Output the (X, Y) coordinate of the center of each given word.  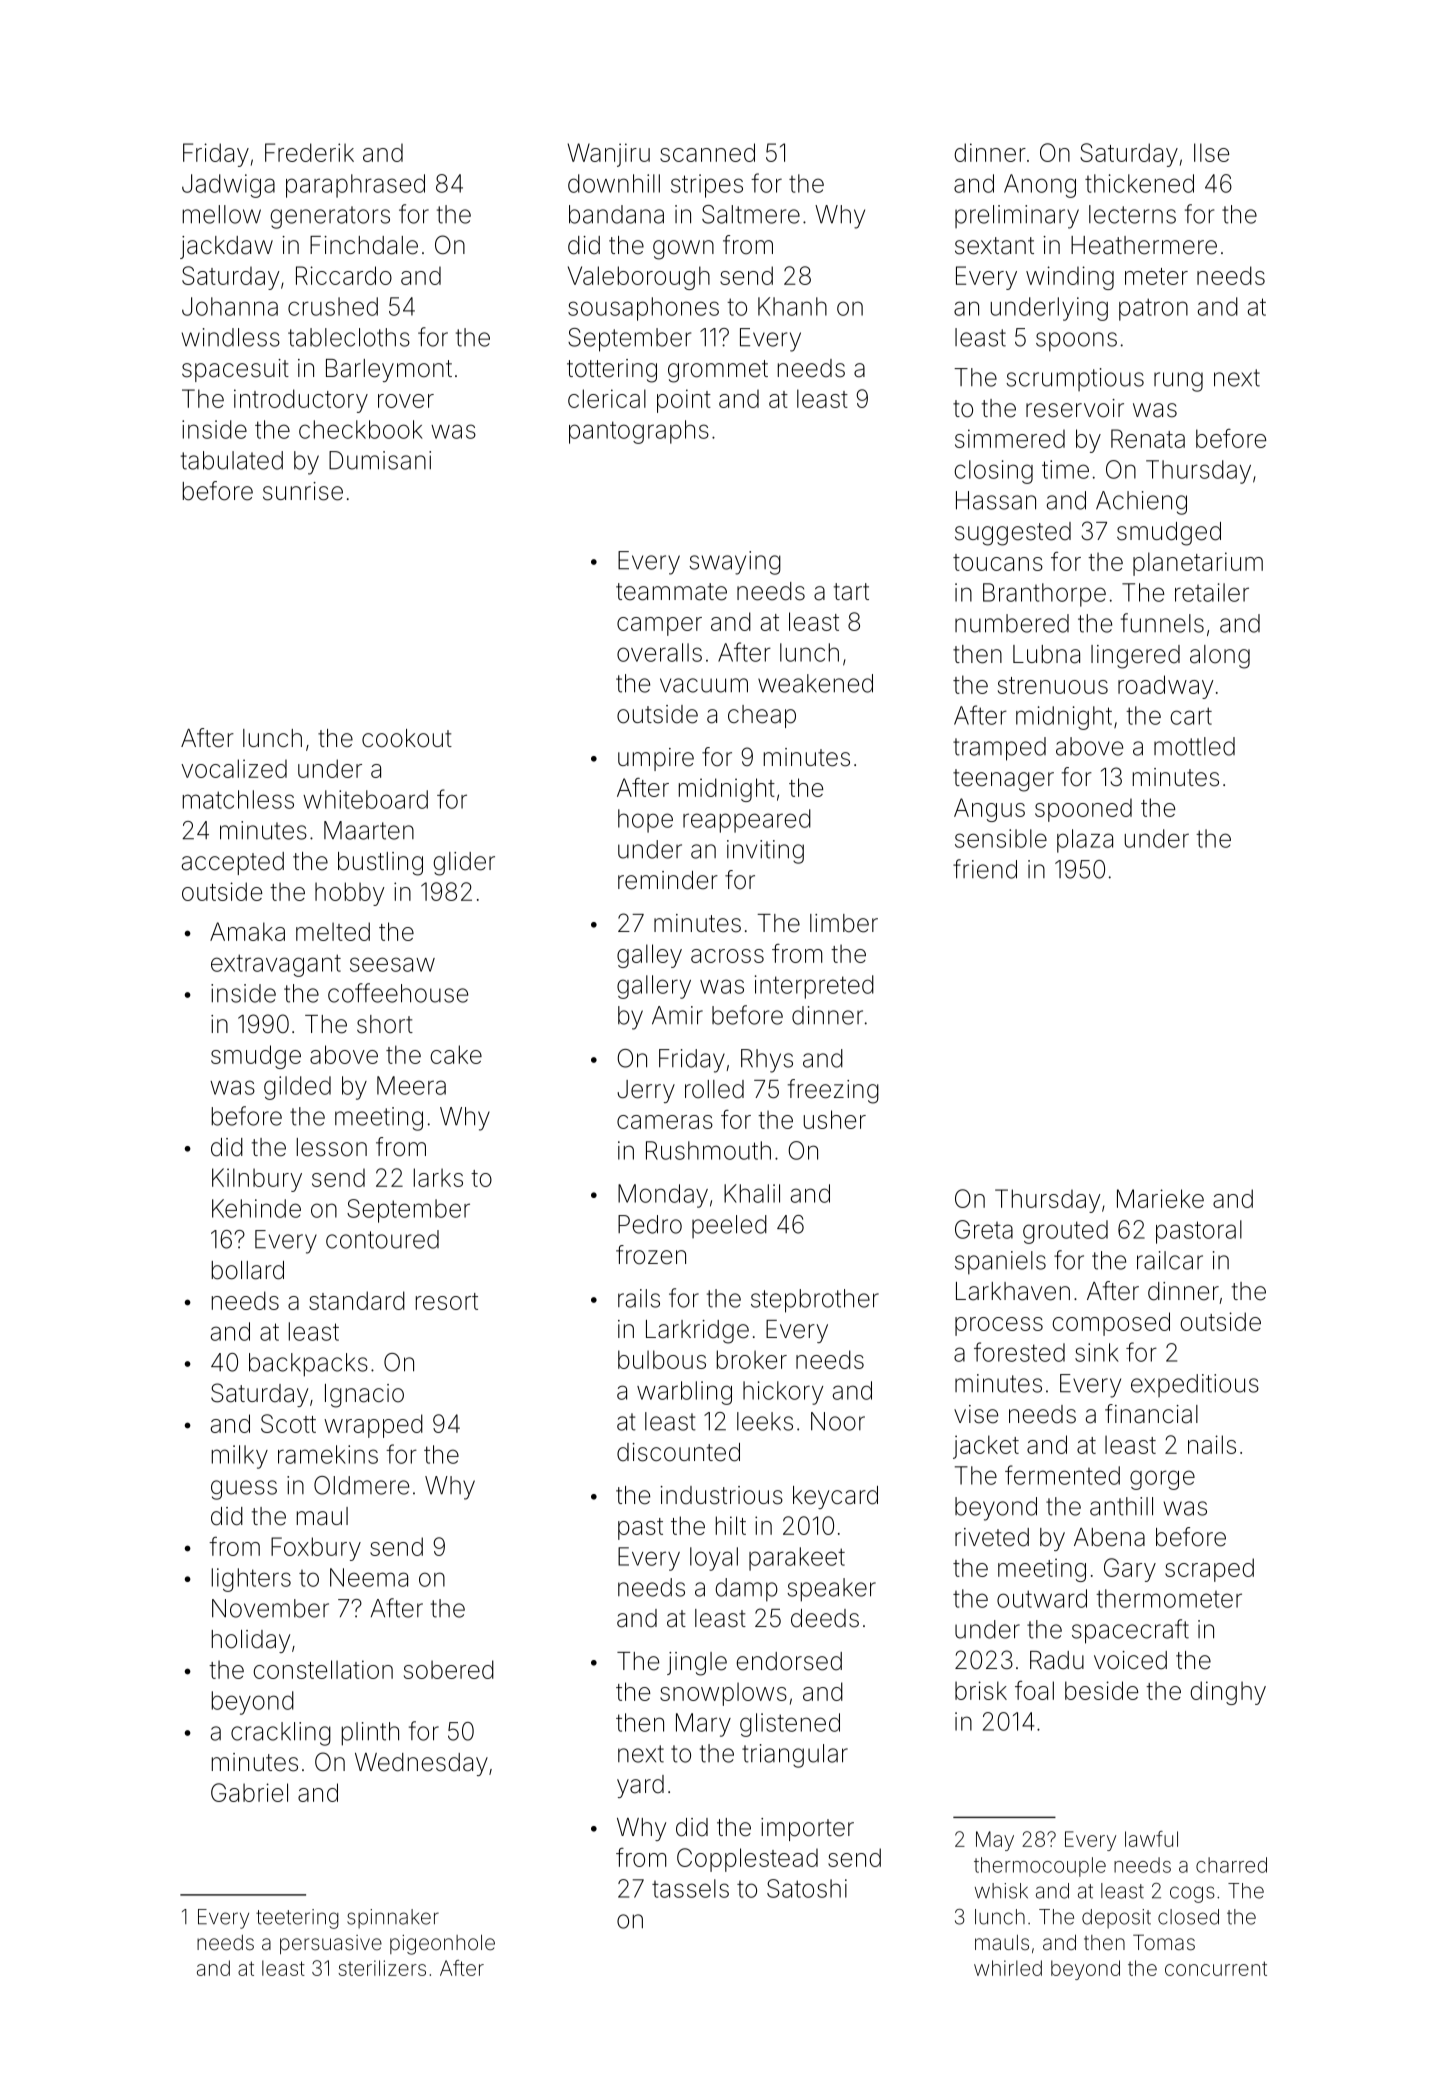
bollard (248, 1270)
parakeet (797, 1559)
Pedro (650, 1224)
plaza (1085, 841)
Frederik (309, 152)
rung (1178, 382)
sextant (994, 246)
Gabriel (249, 1792)
